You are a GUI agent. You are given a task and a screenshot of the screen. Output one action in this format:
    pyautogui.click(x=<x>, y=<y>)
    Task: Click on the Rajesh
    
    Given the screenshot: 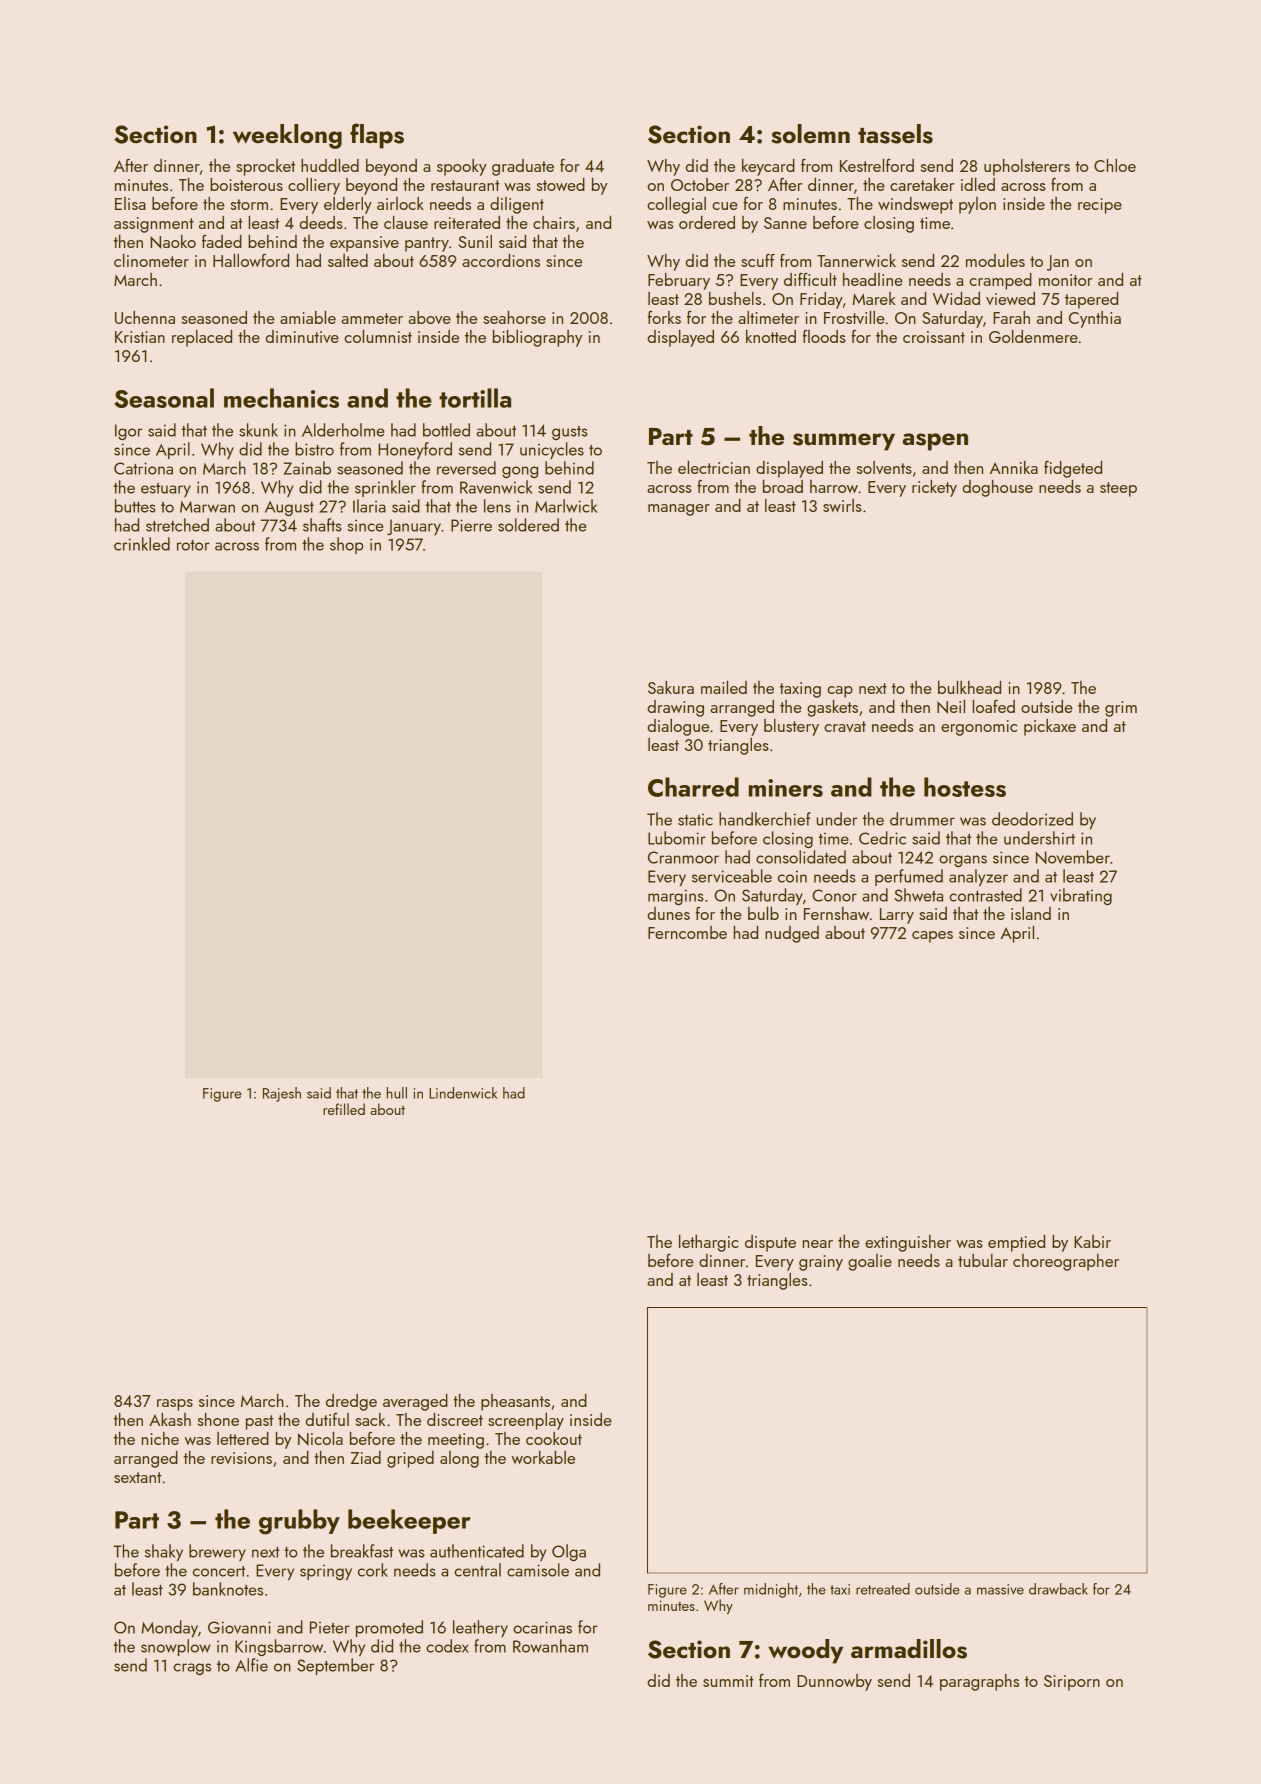 What is the action you would take?
    pyautogui.click(x=282, y=1094)
